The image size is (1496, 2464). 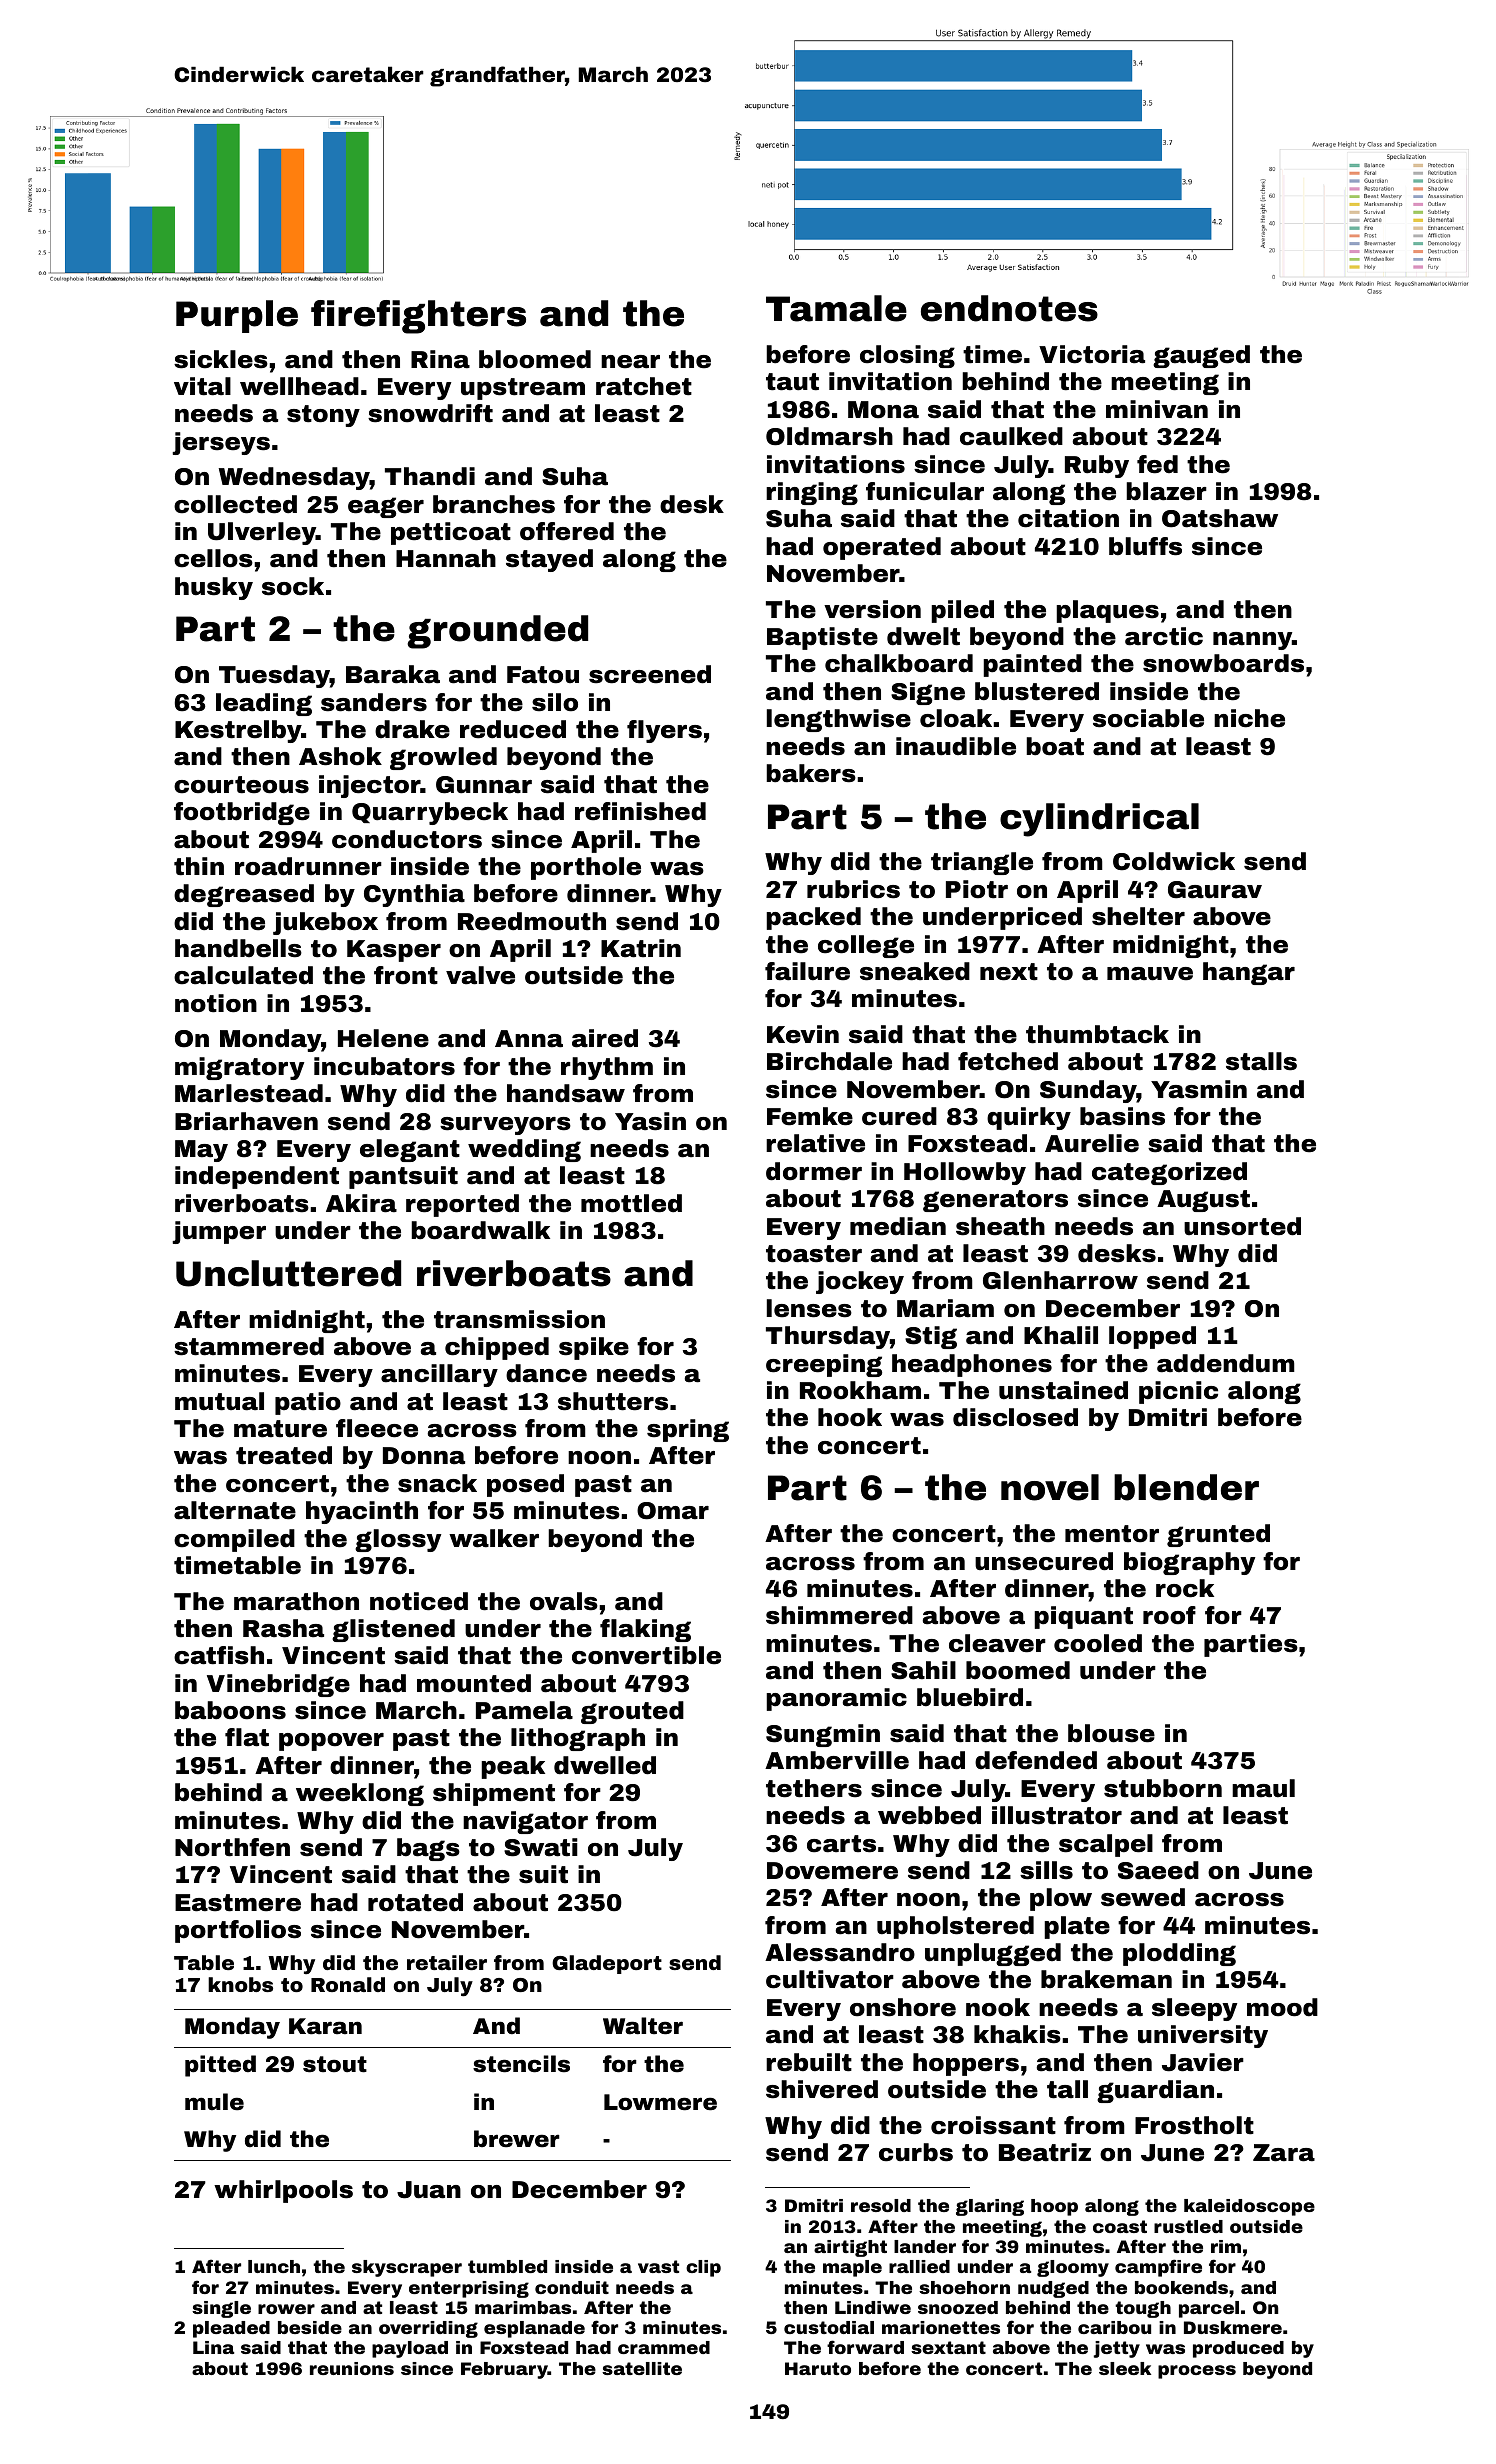 I want to click on Yasmin, so click(x=1199, y=1089).
